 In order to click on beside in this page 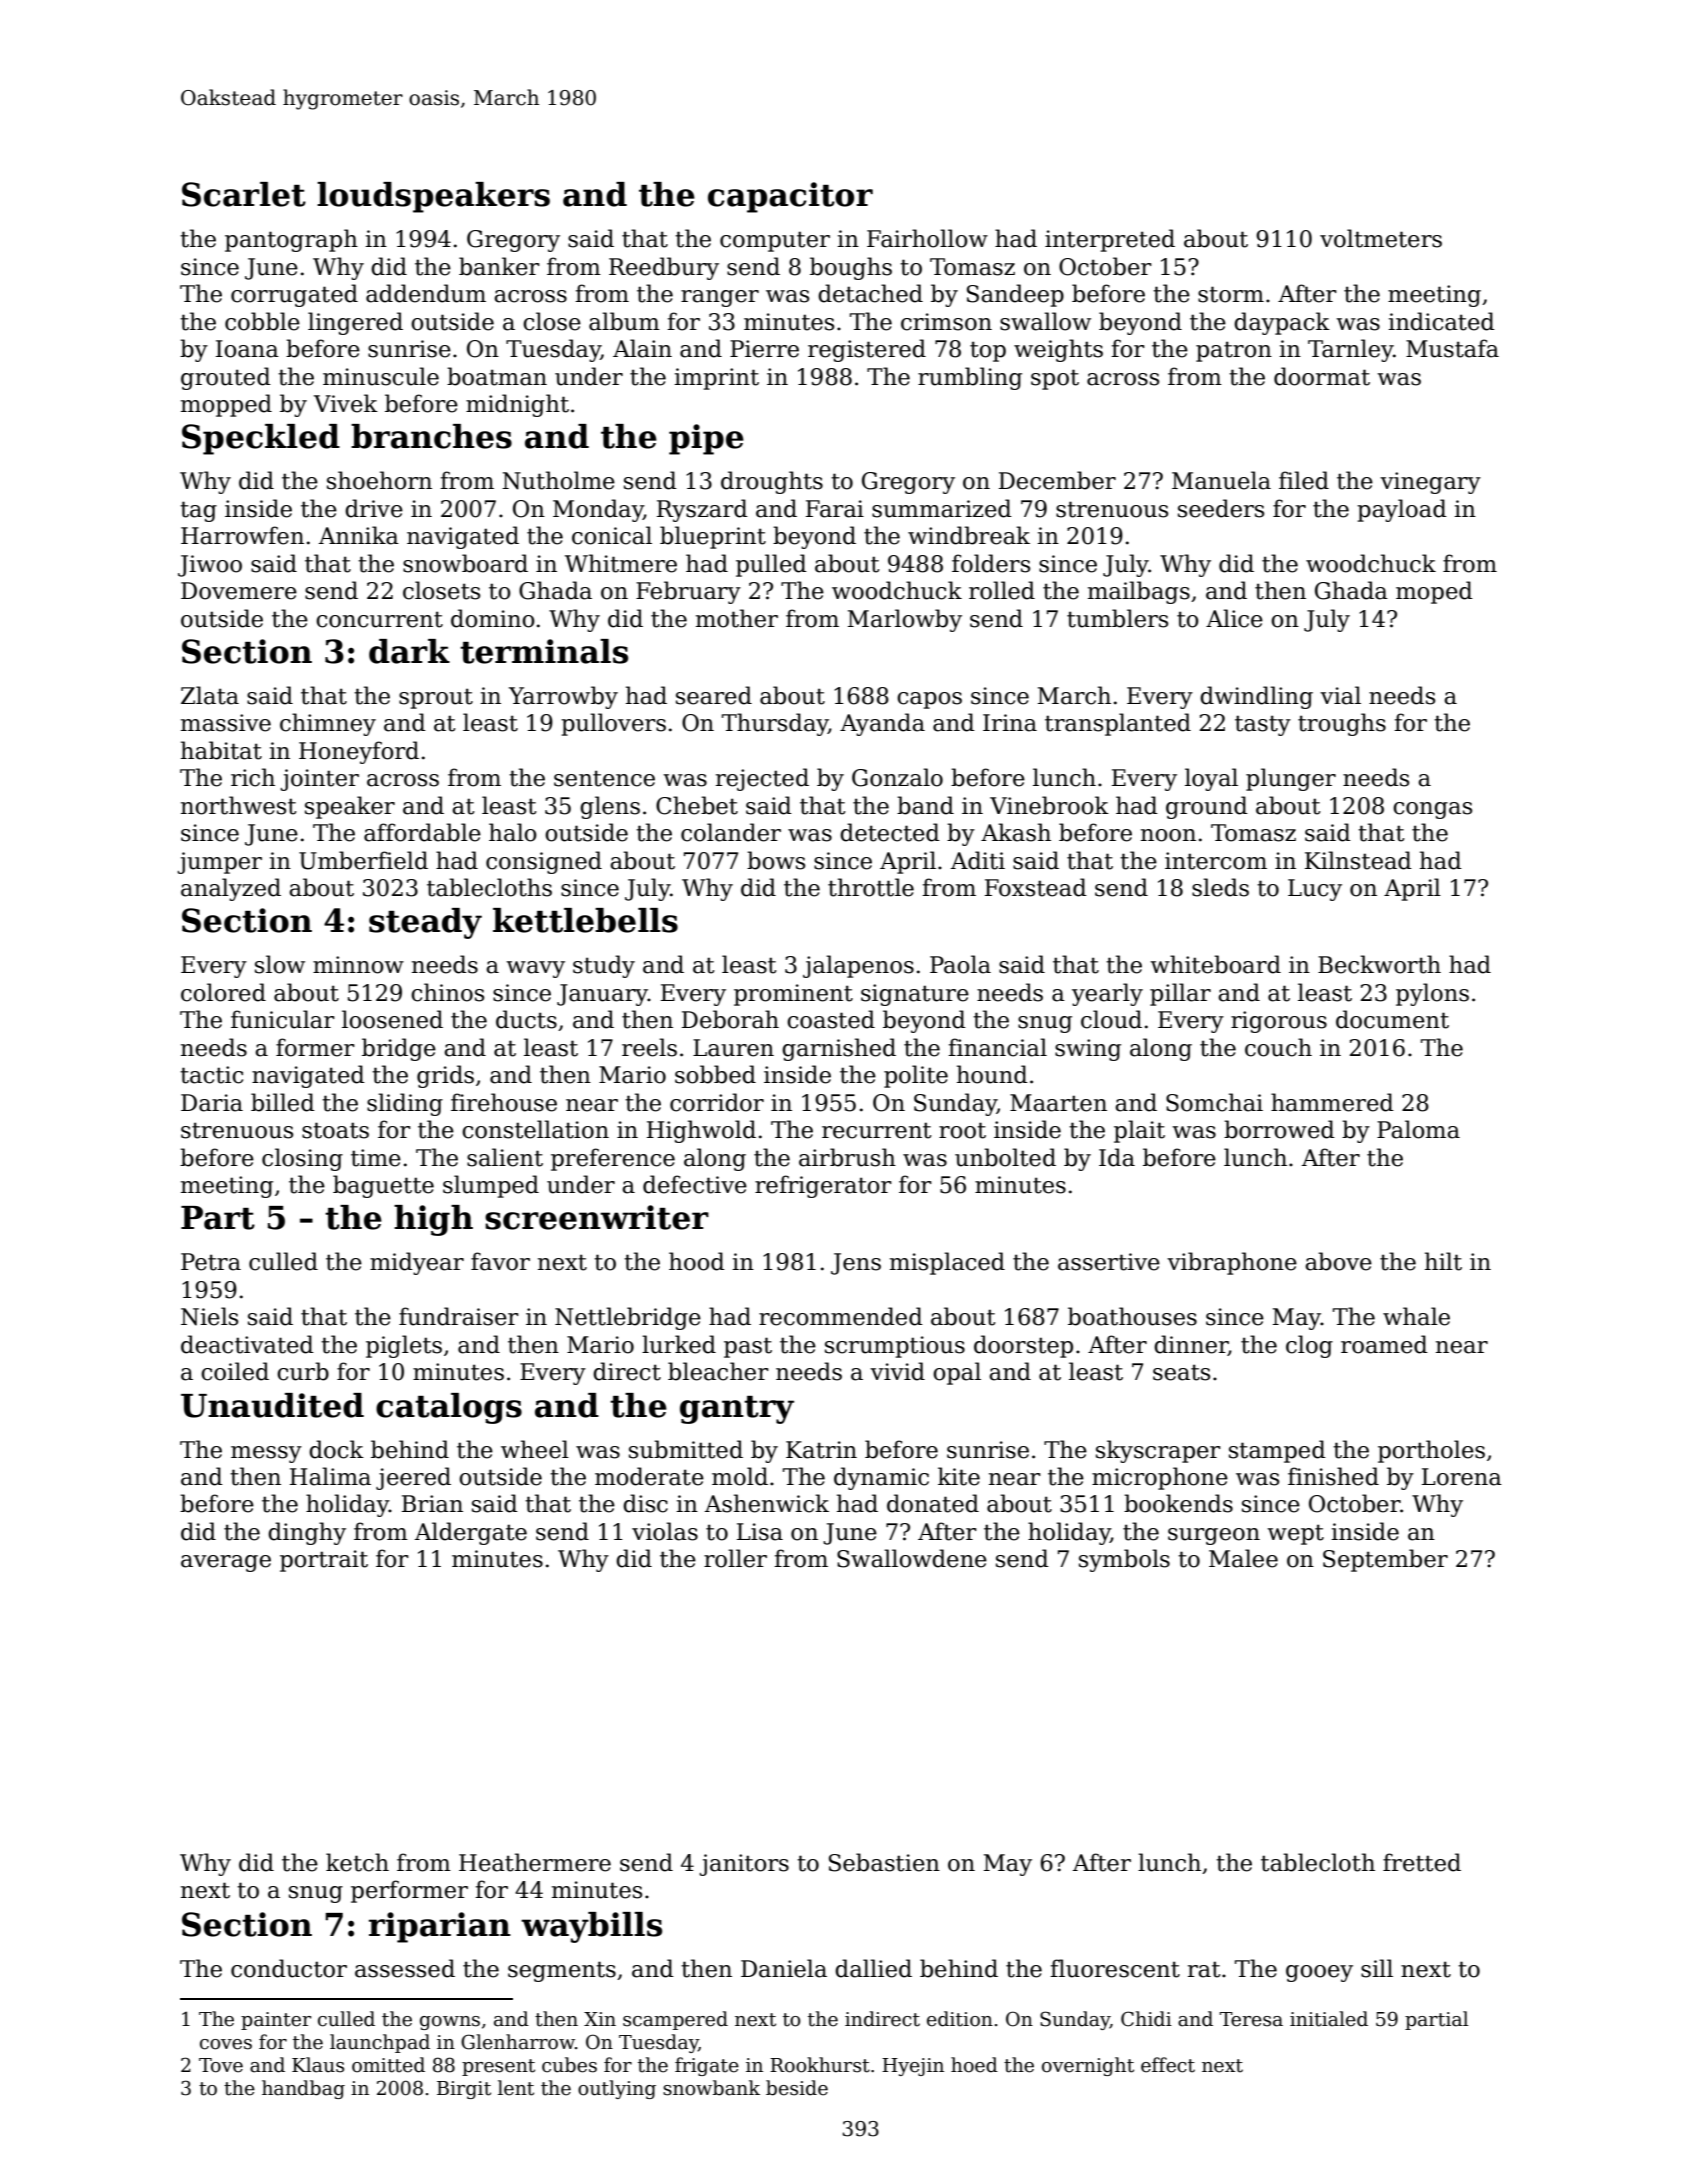, I will do `click(797, 2088)`.
